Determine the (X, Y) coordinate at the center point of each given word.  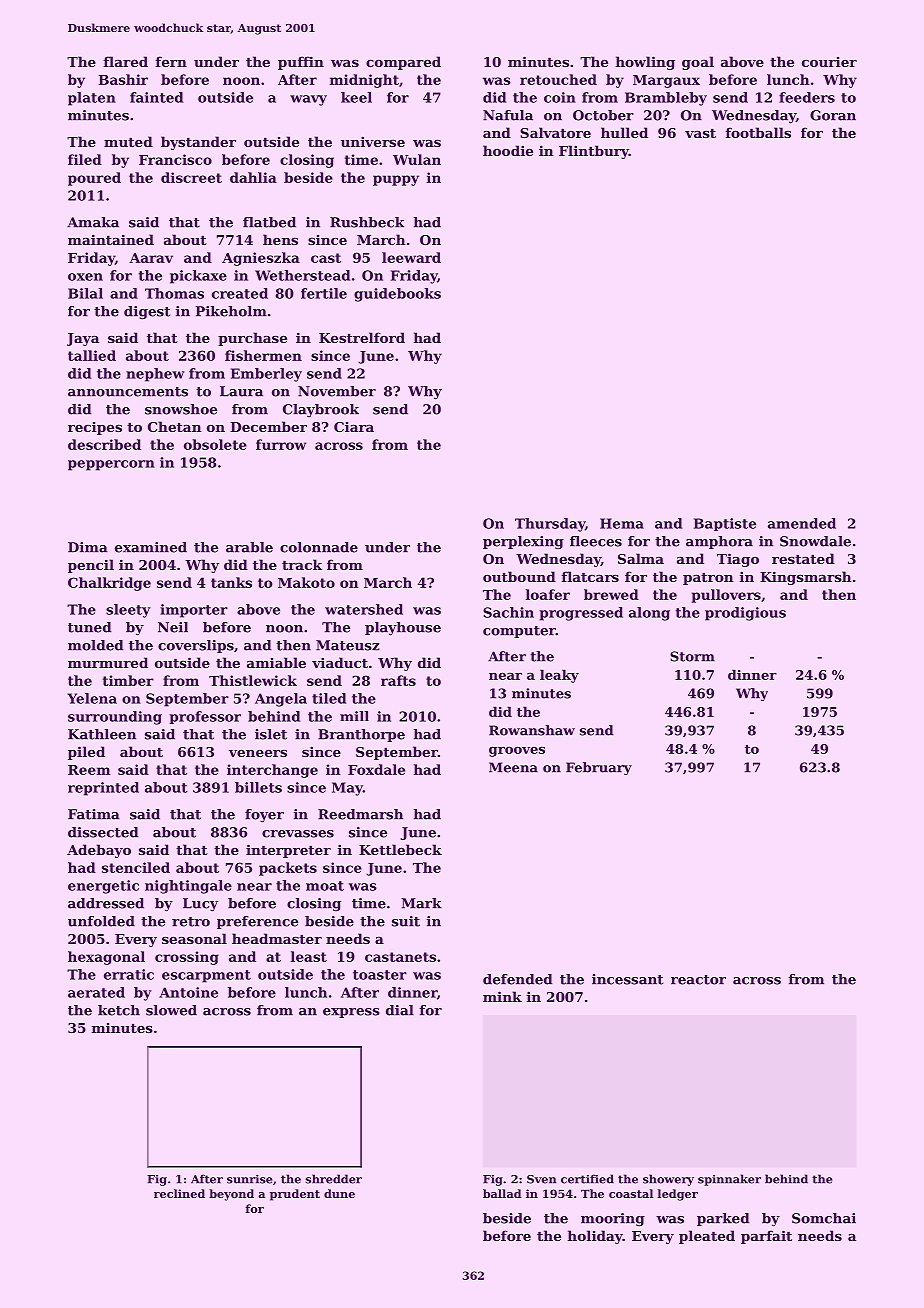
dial (400, 1010)
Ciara (354, 427)
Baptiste (725, 524)
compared (403, 63)
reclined (179, 1193)
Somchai (824, 1218)
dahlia (253, 177)
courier (829, 62)
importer (194, 611)
